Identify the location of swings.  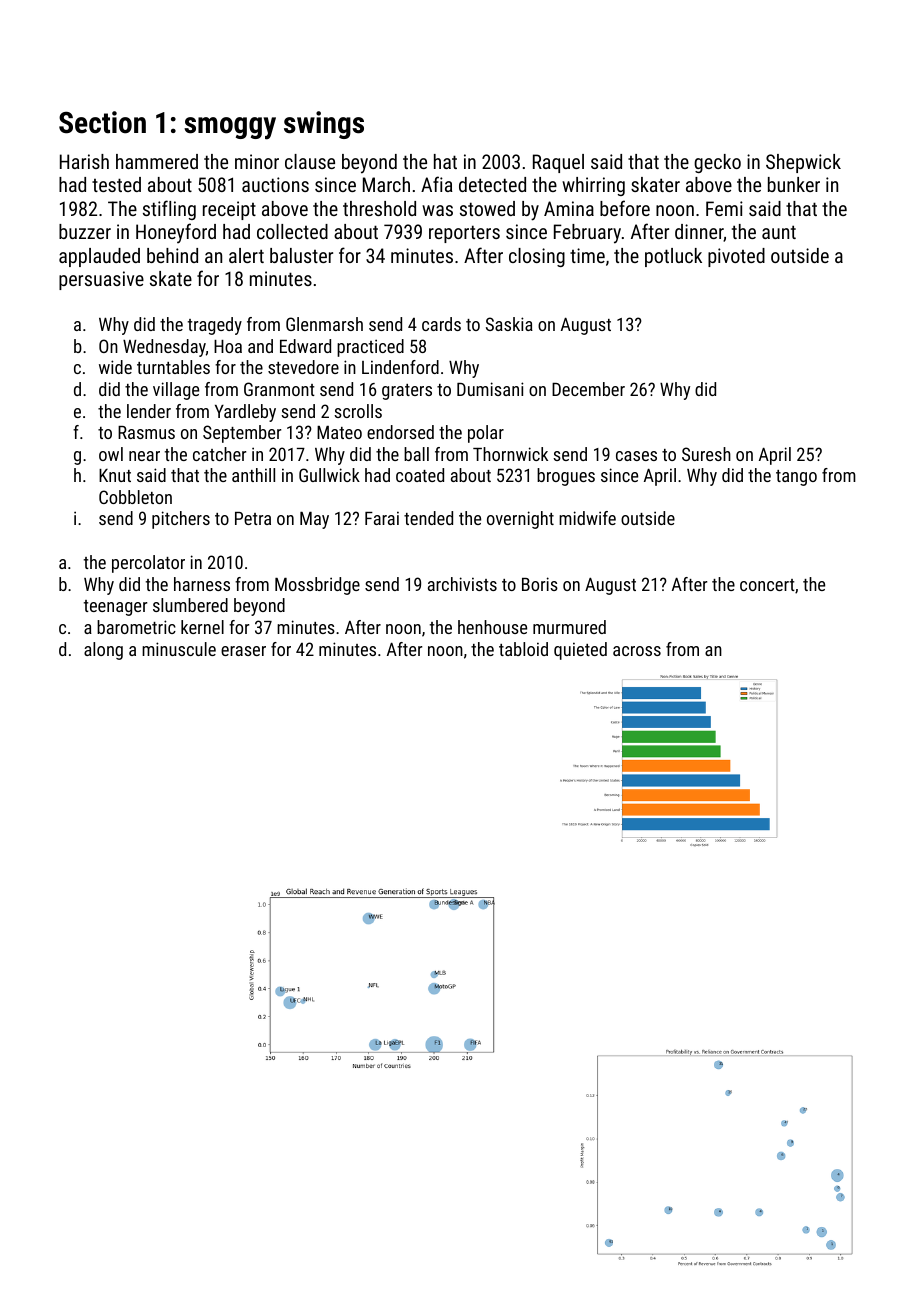
(324, 125).
